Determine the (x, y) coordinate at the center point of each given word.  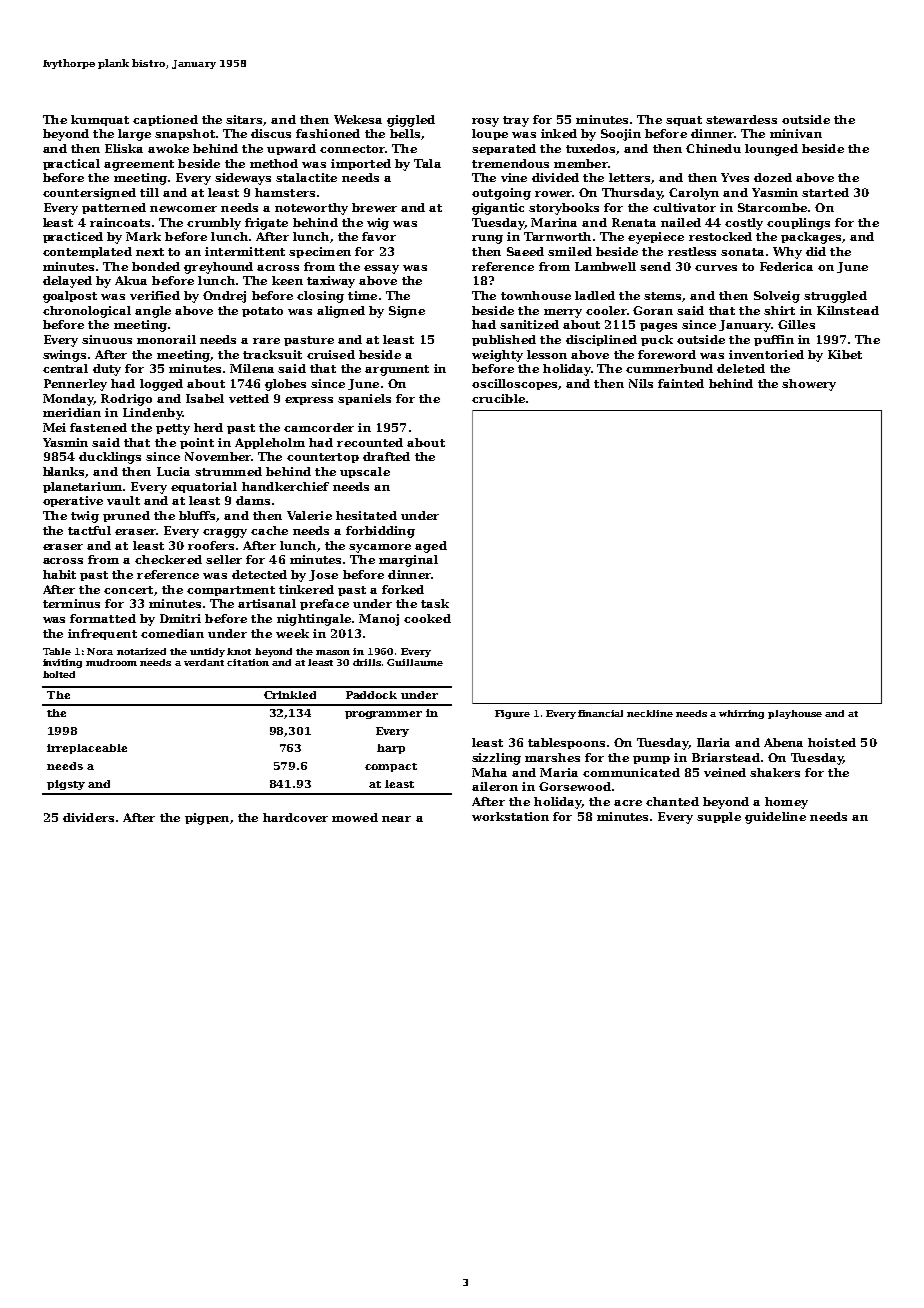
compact (391, 767)
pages (658, 327)
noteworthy (311, 209)
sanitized (529, 324)
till (149, 192)
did (816, 251)
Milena (252, 368)
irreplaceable (87, 749)
